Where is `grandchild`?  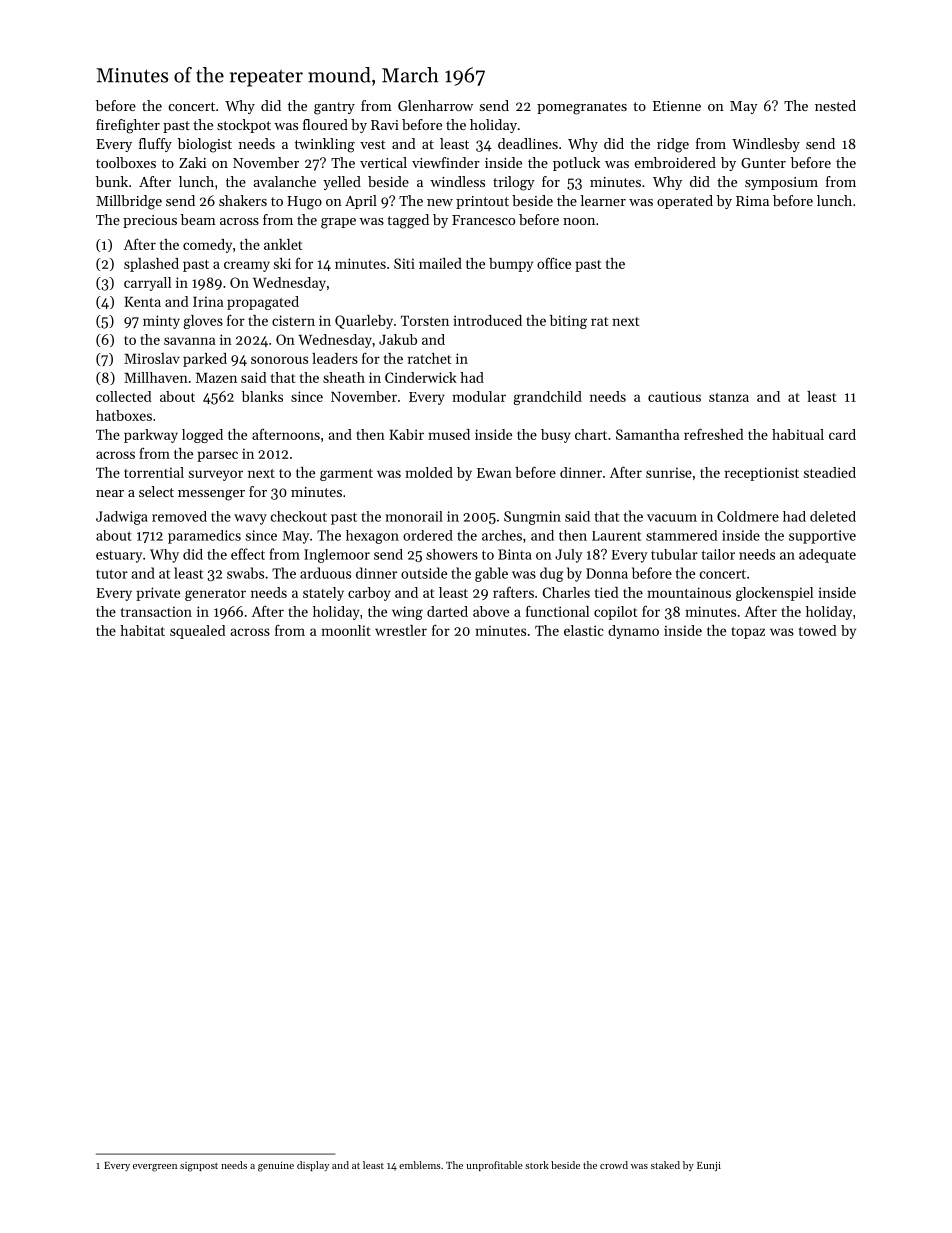
grandchild is located at coordinates (548, 398).
